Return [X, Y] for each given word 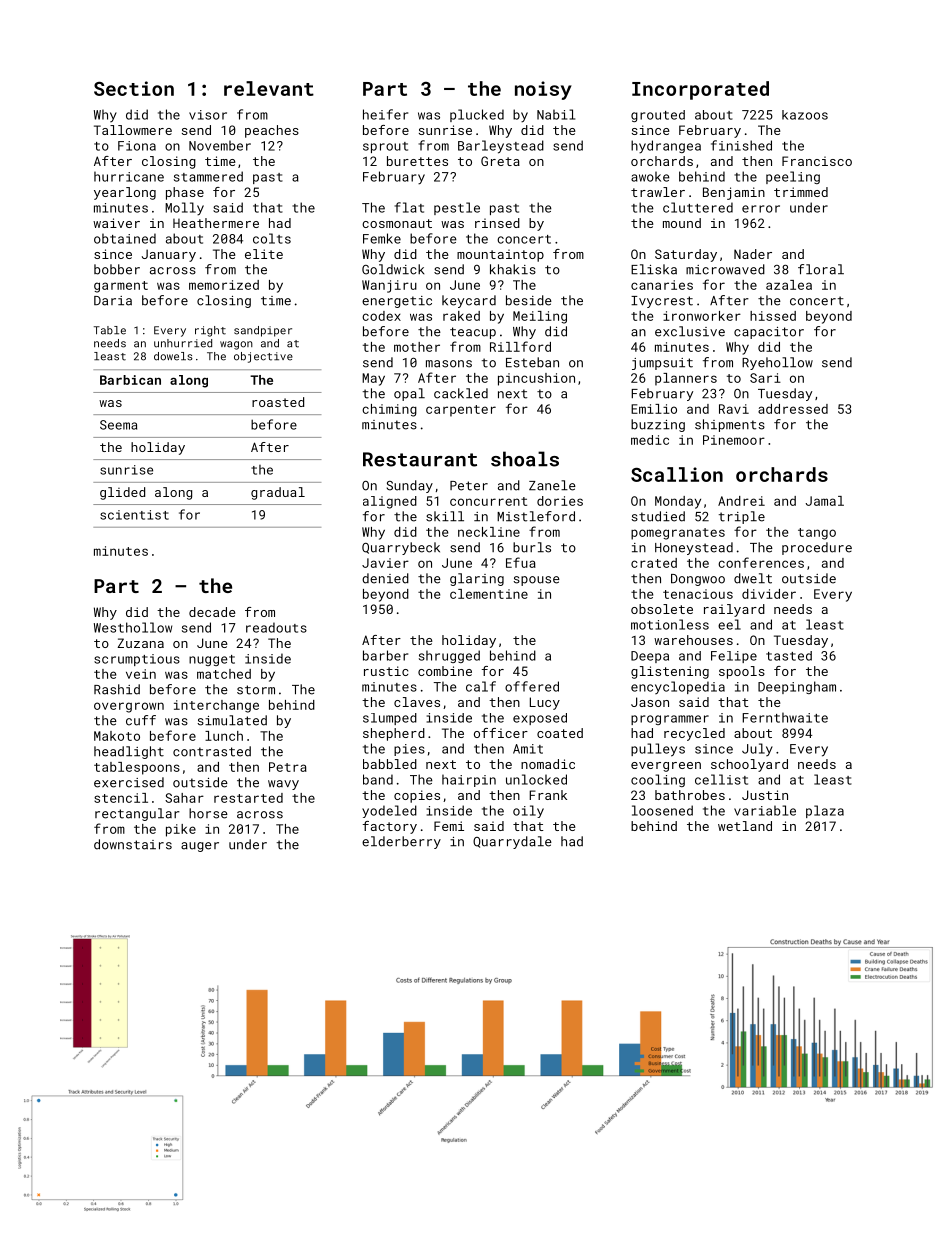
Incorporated [700, 90]
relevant [269, 88]
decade [212, 612]
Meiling [540, 317]
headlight [129, 752]
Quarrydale [512, 842]
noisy [543, 90]
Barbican [130, 380]
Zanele [552, 485]
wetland [745, 826]
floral [821, 269]
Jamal [825, 501]
